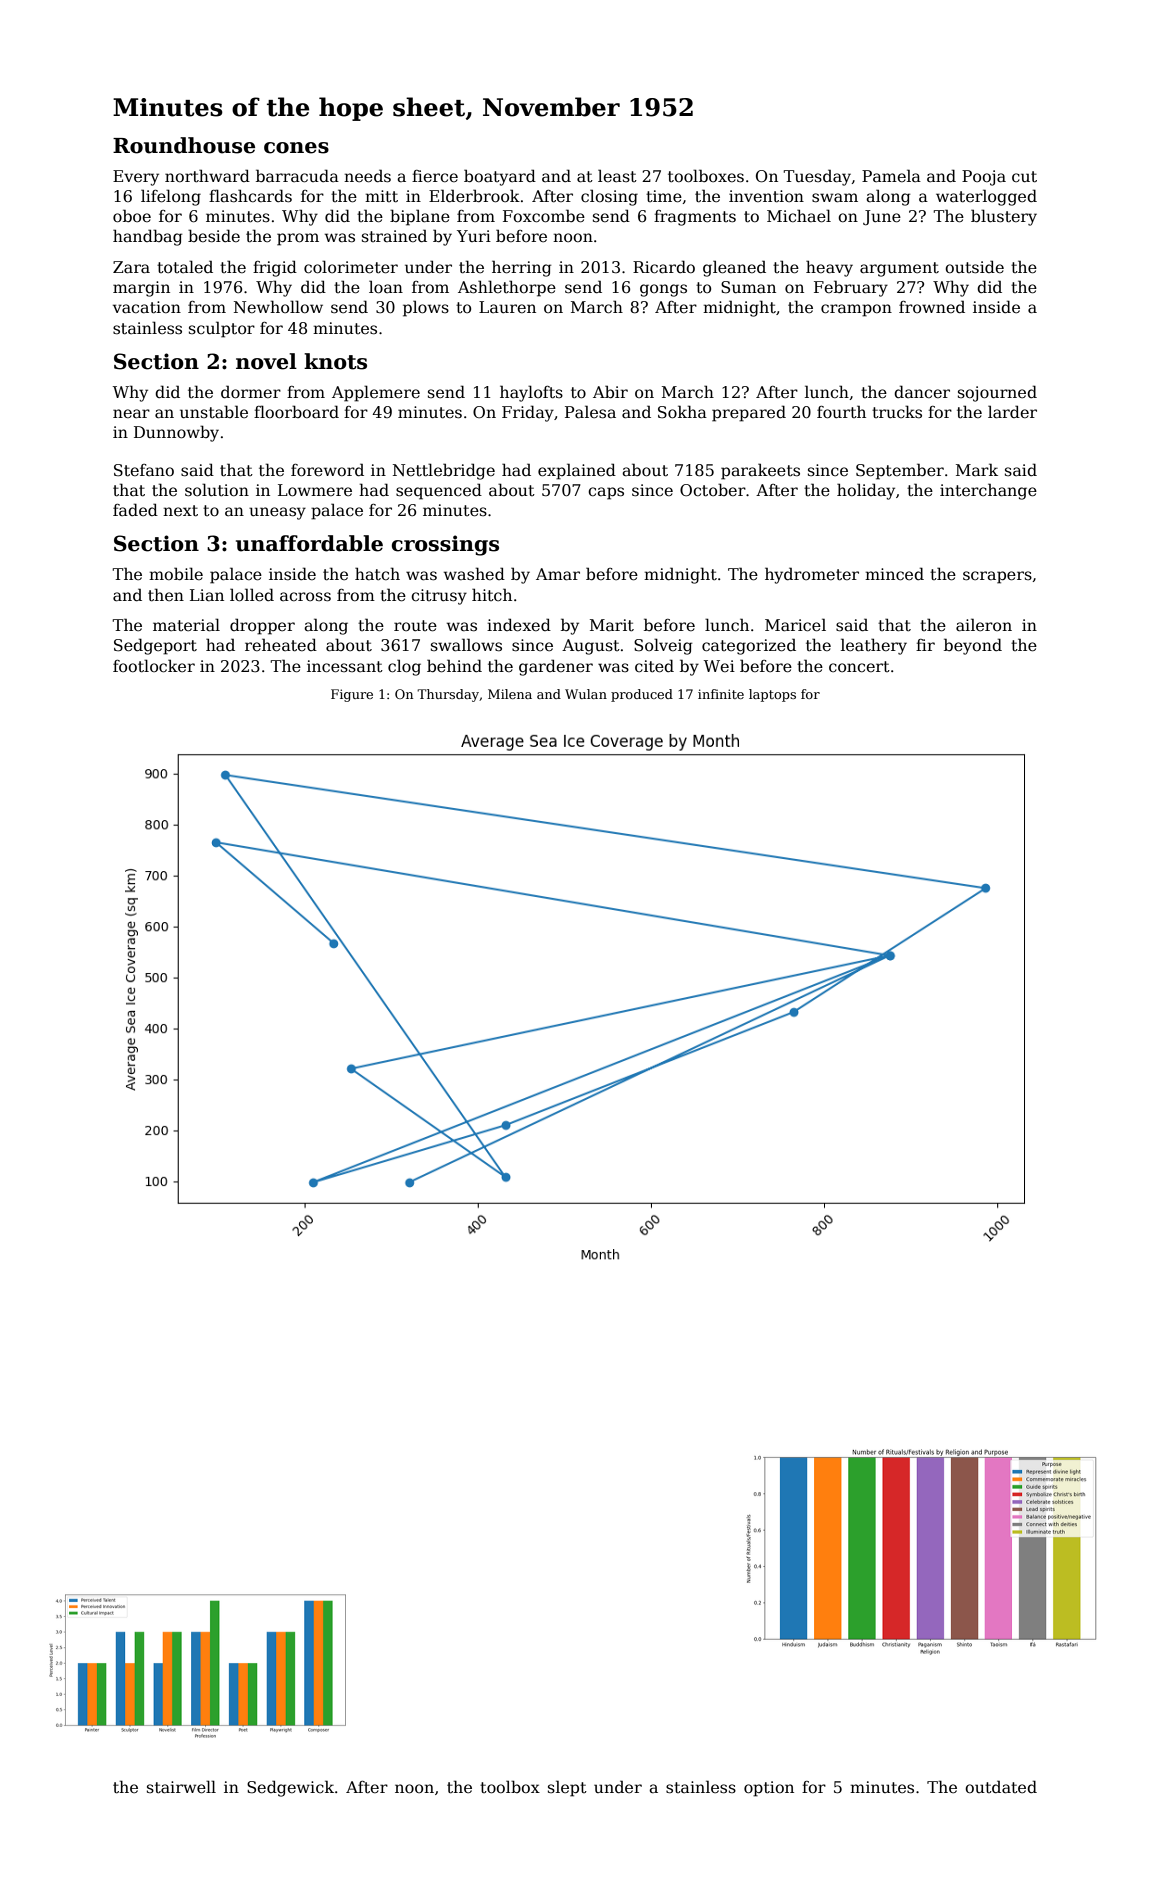  Describe the element at coordinates (154, 666) in the screenshot. I see `footlocker` at that location.
